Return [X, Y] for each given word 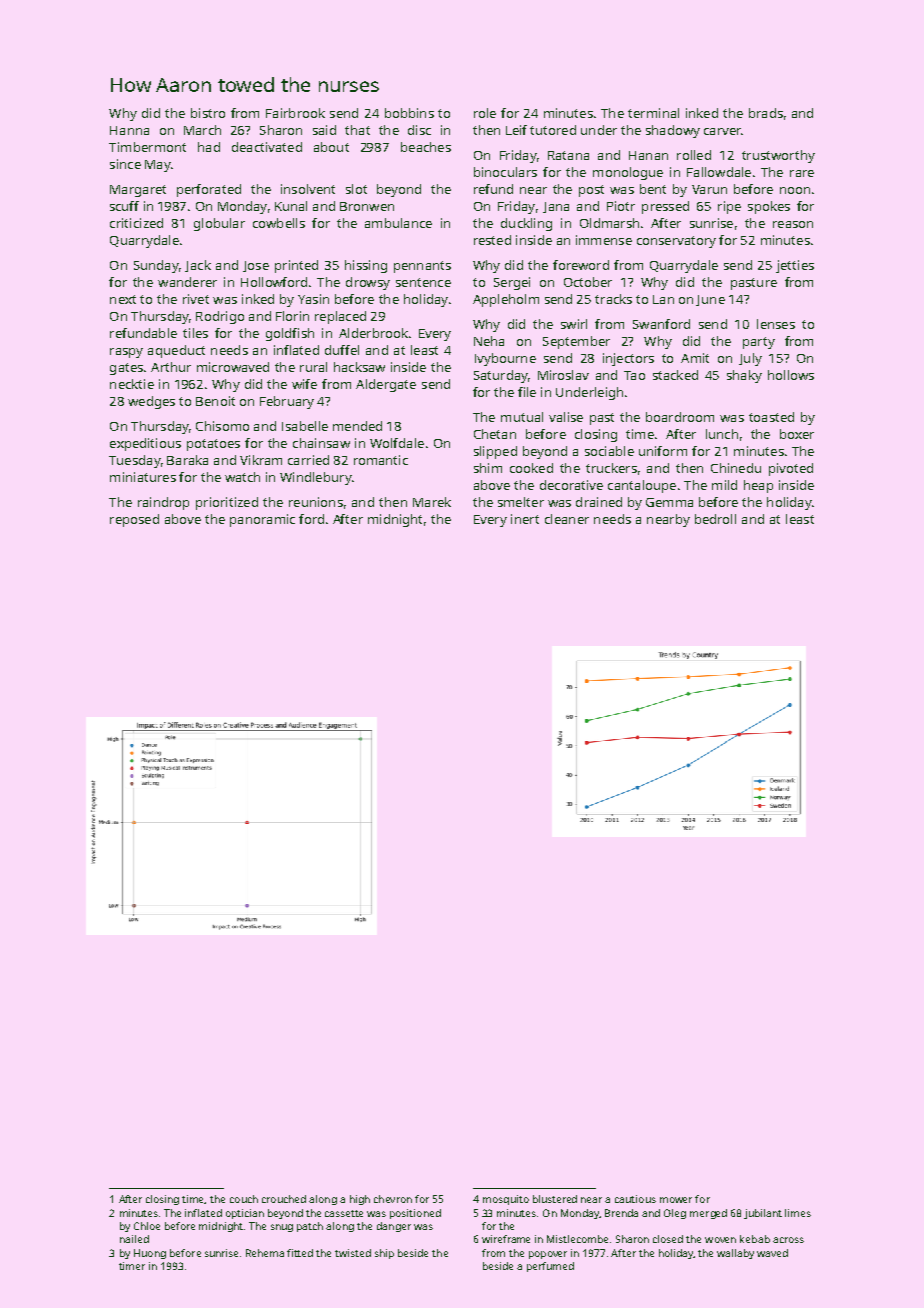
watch [242, 477]
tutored [553, 130]
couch [244, 1199]
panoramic [262, 520]
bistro [208, 113]
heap [758, 486]
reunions [316, 502]
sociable [609, 451]
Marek [432, 502]
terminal [653, 113]
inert [525, 519]
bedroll [715, 519]
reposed [134, 520]
